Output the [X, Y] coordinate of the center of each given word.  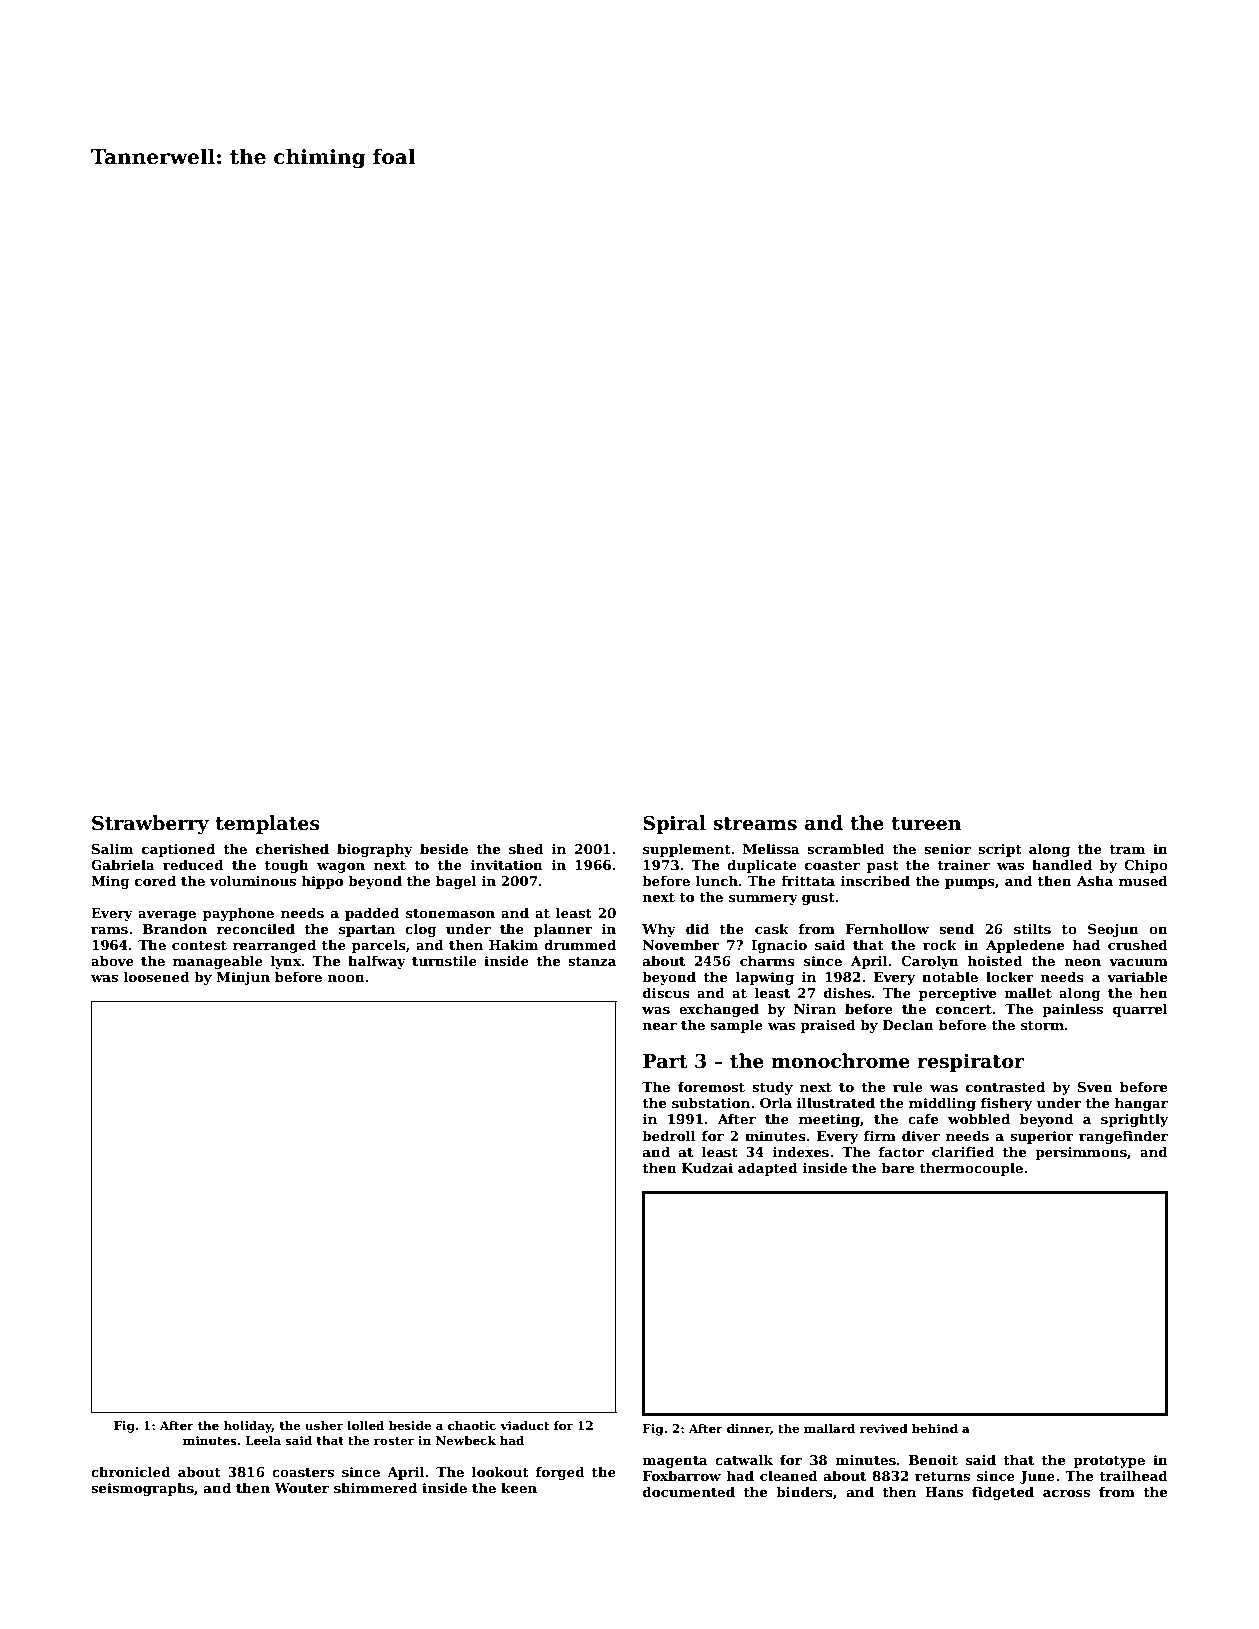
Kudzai [707, 1167]
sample [736, 1026]
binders [804, 1491]
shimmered [375, 1487]
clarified [963, 1151]
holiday [248, 1427]
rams [109, 930]
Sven [1095, 1087]
